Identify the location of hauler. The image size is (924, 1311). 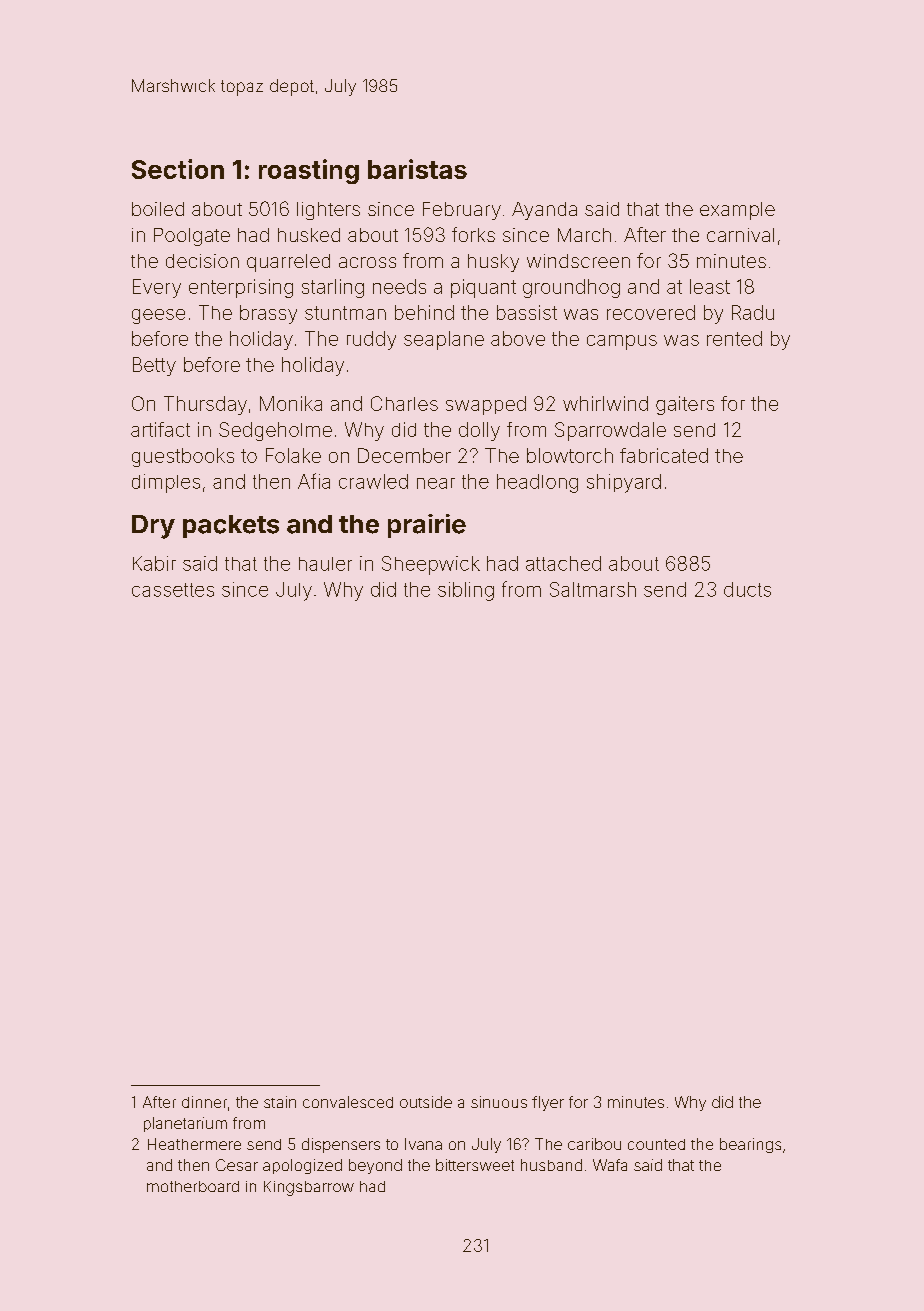
(325, 564).
